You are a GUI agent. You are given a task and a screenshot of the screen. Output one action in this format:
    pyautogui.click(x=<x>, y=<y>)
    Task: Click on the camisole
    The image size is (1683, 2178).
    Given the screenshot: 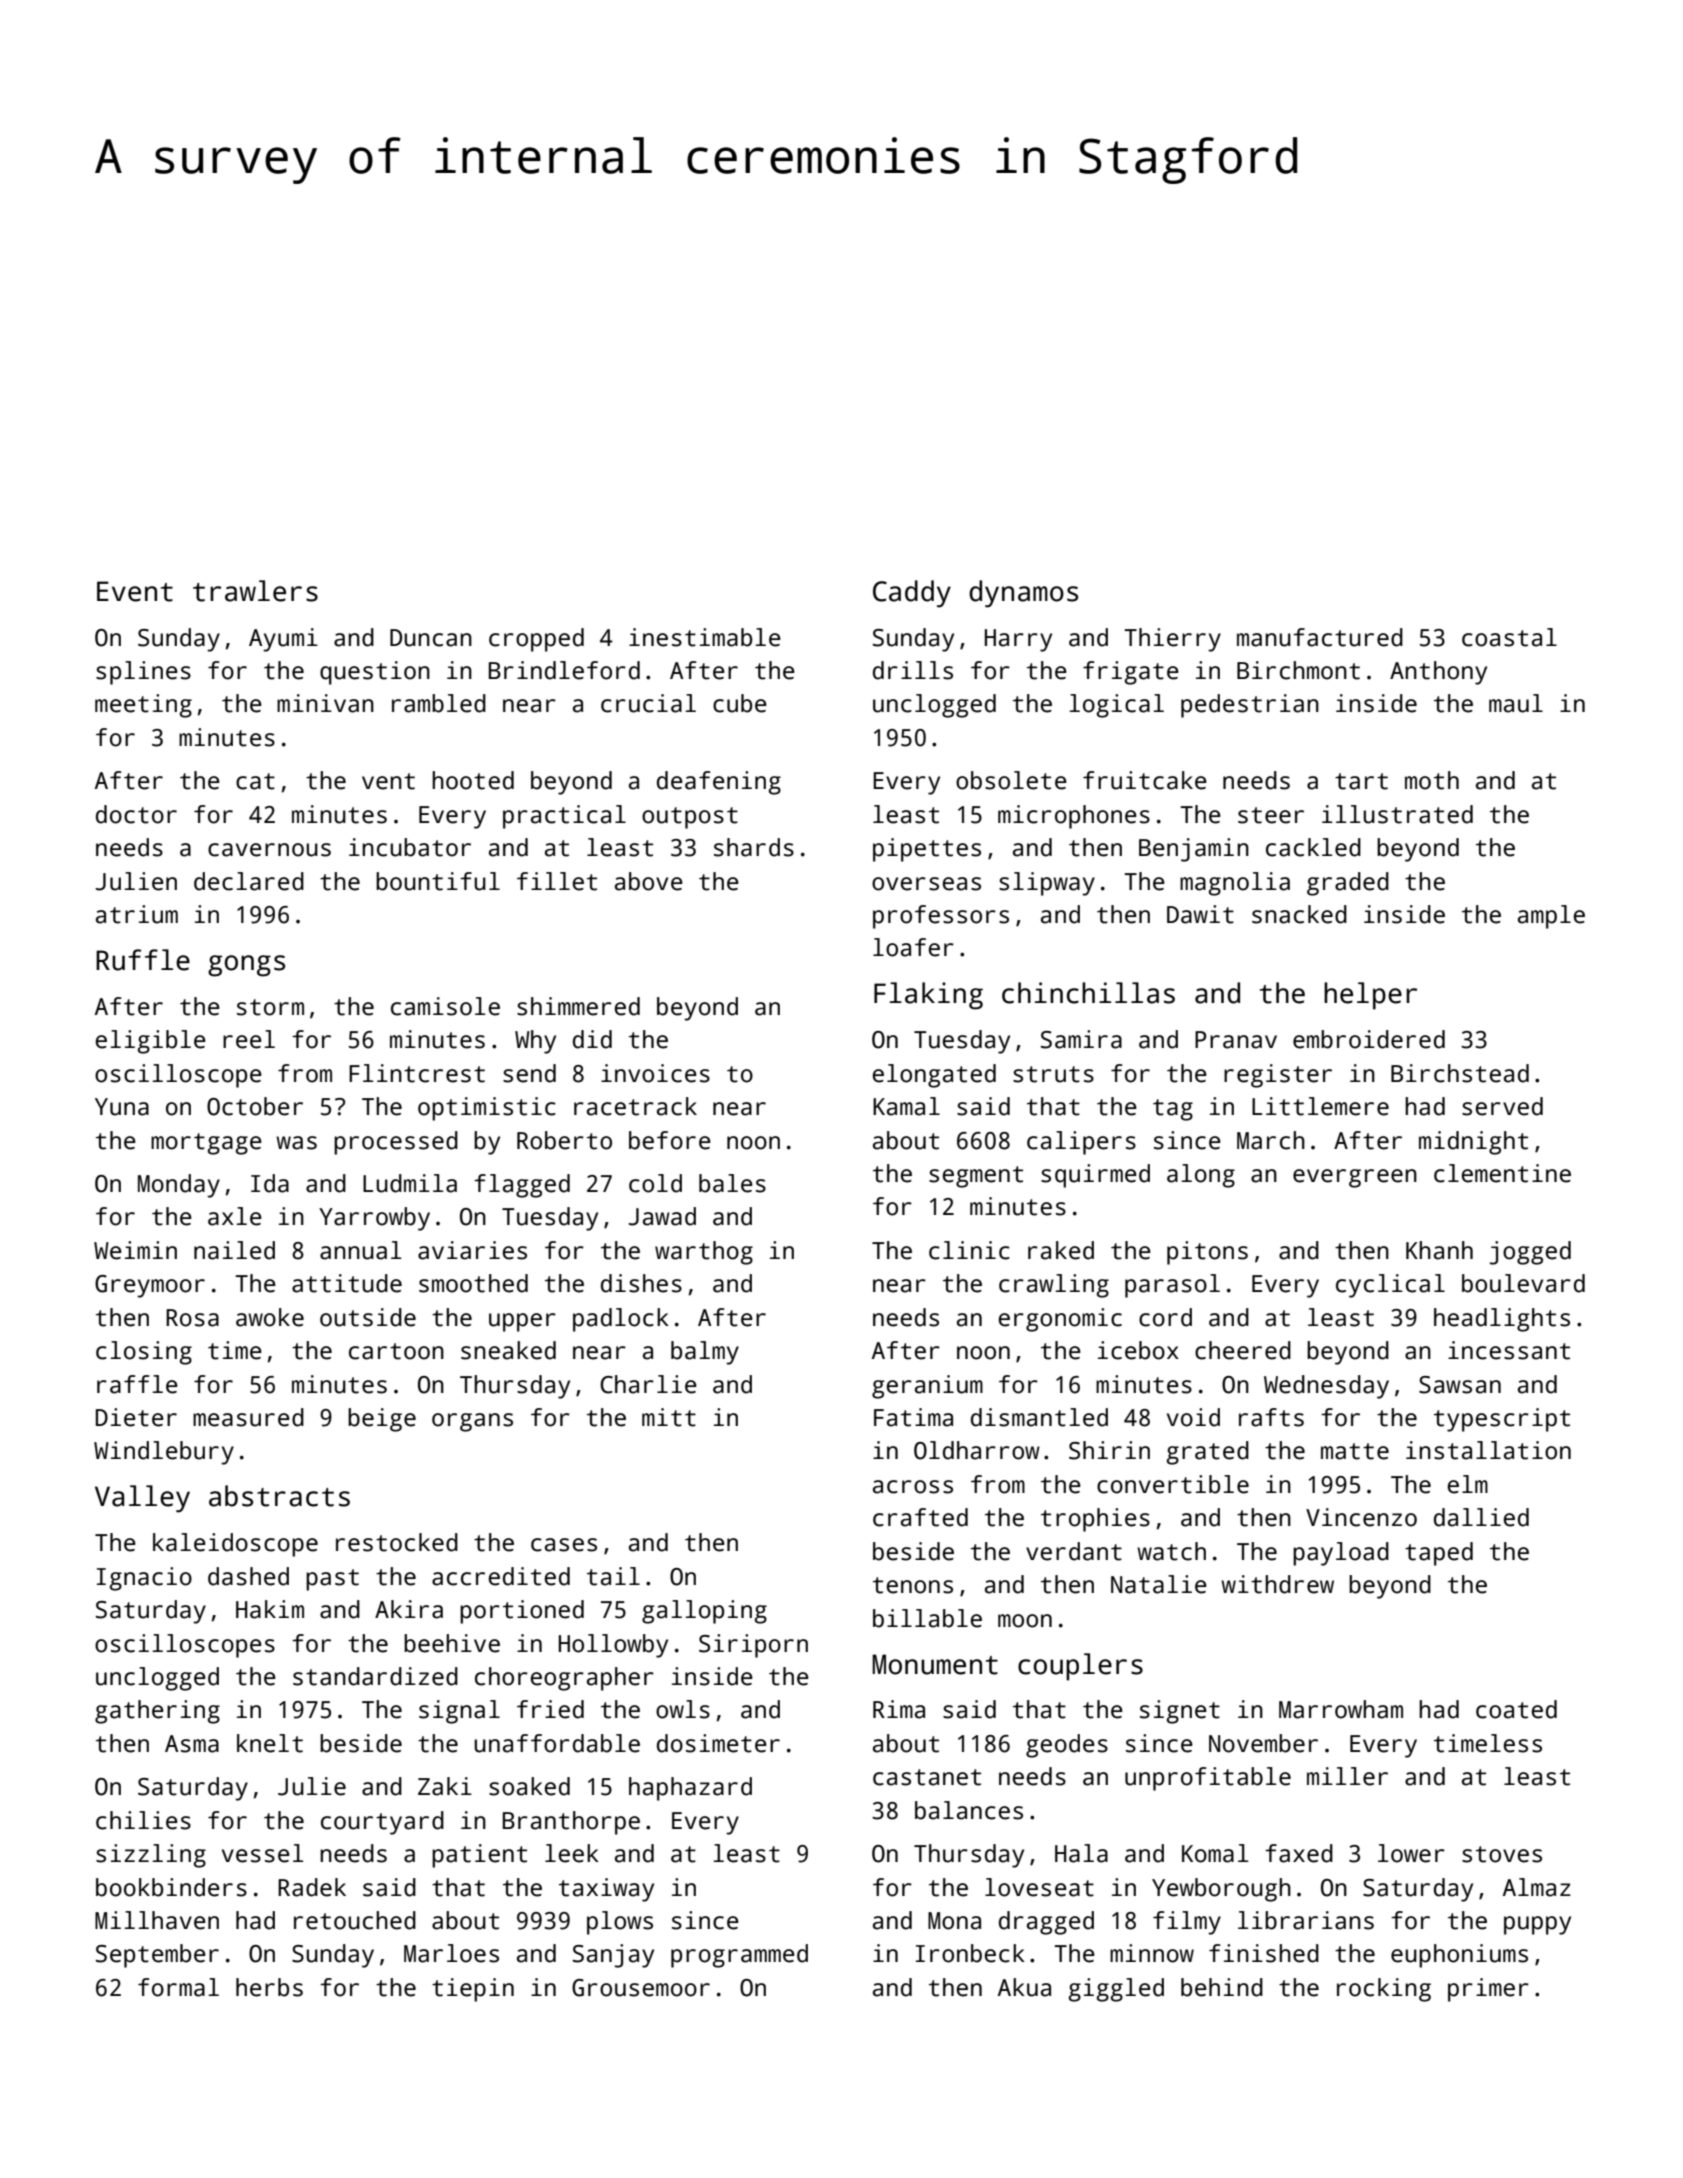 What is the action you would take?
    pyautogui.click(x=445, y=1006)
